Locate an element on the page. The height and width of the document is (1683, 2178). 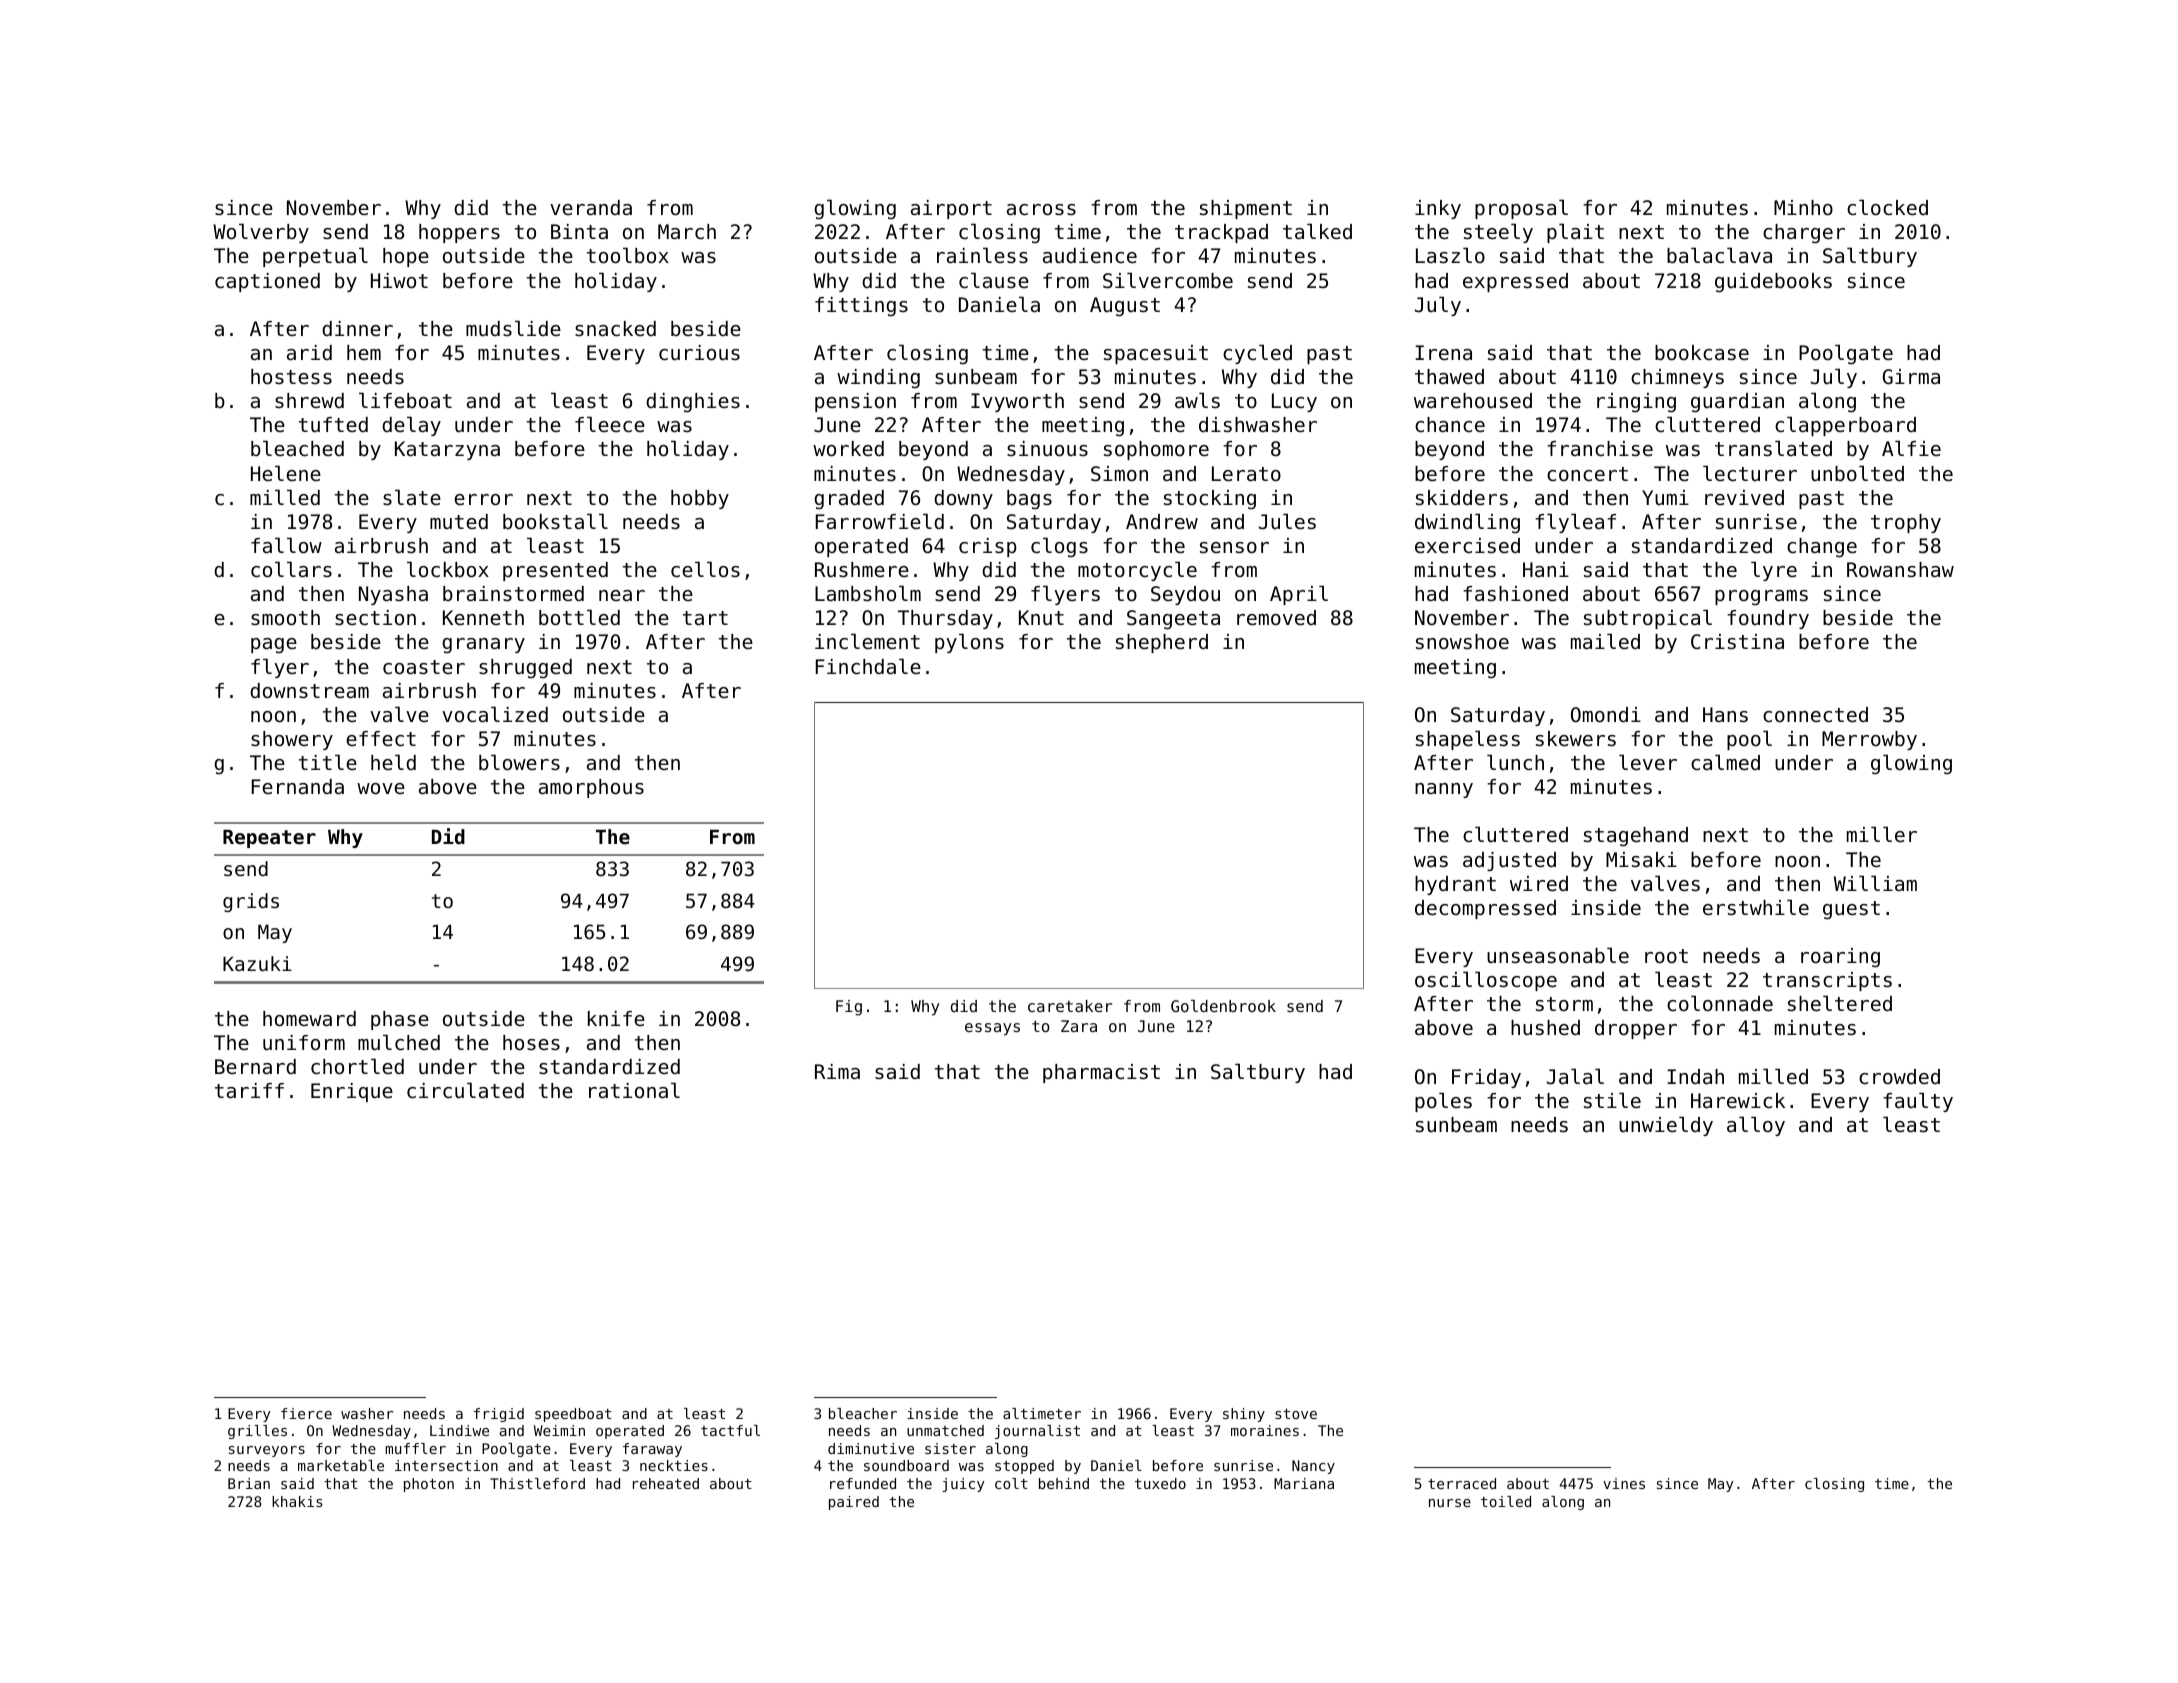
mudslide is located at coordinates (513, 328).
